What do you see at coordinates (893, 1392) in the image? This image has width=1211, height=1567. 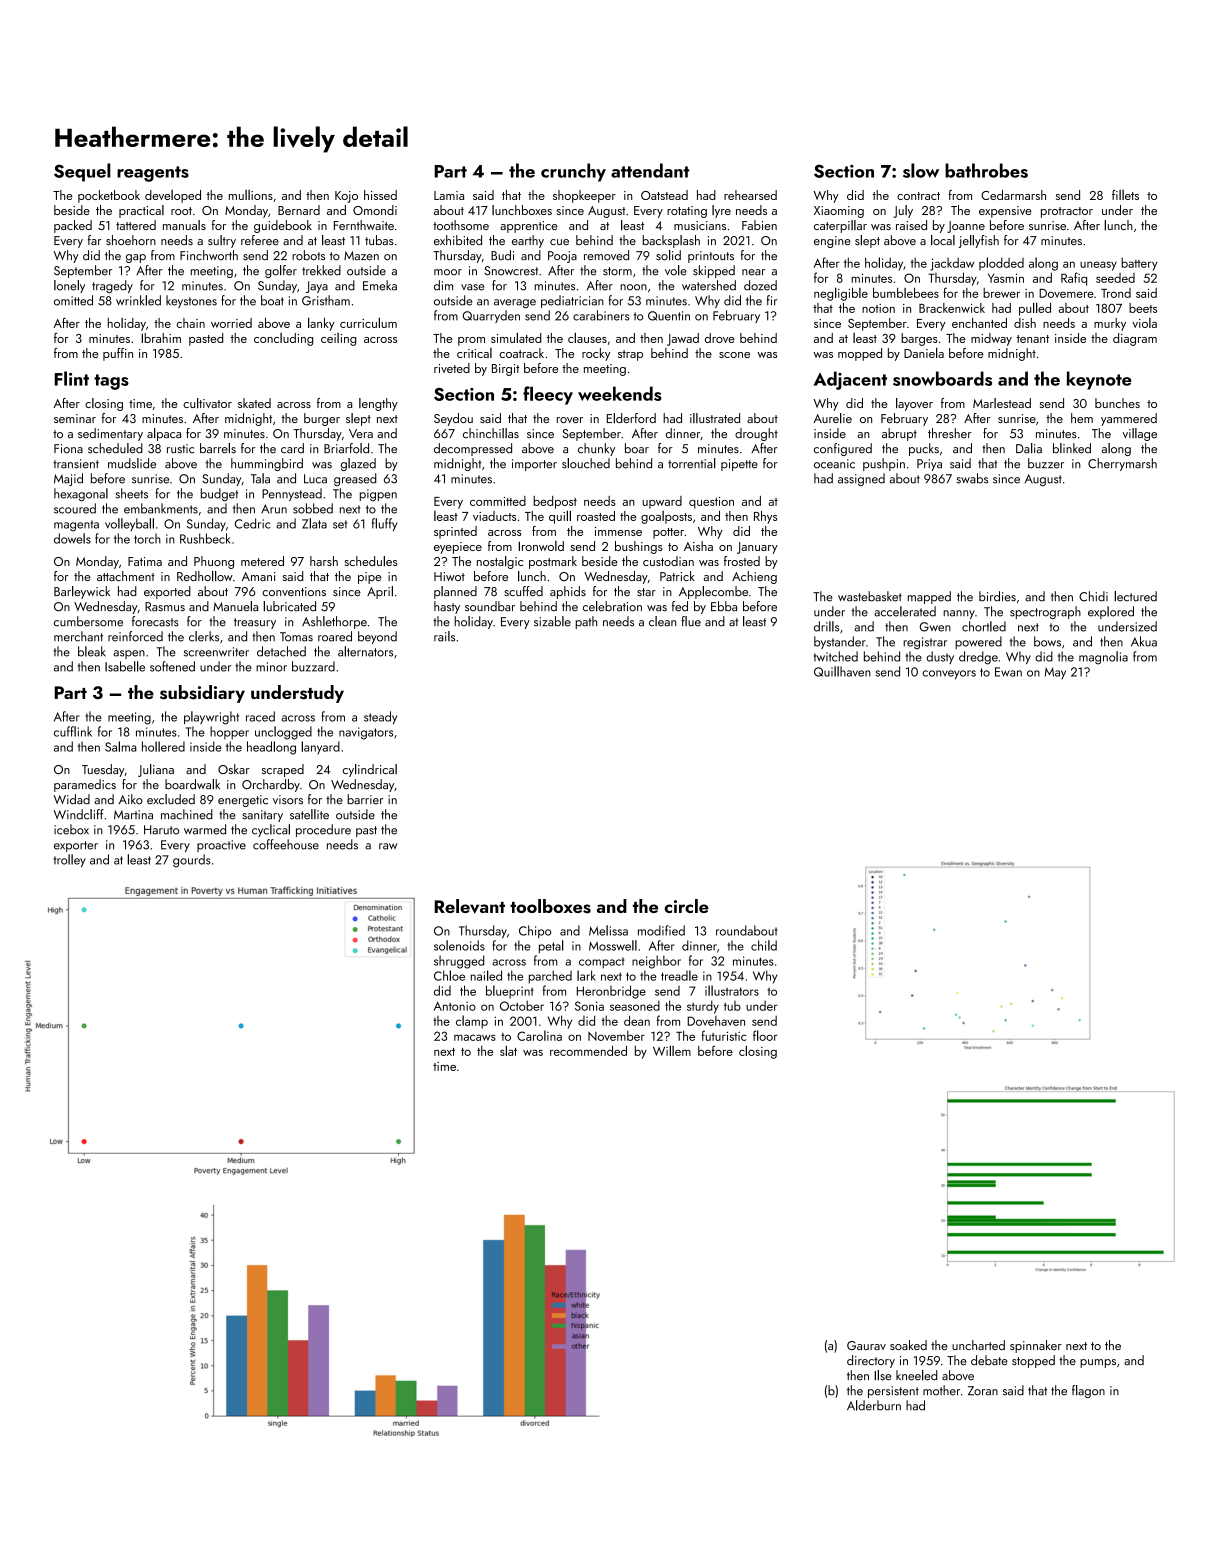 I see `persistent` at bounding box center [893, 1392].
